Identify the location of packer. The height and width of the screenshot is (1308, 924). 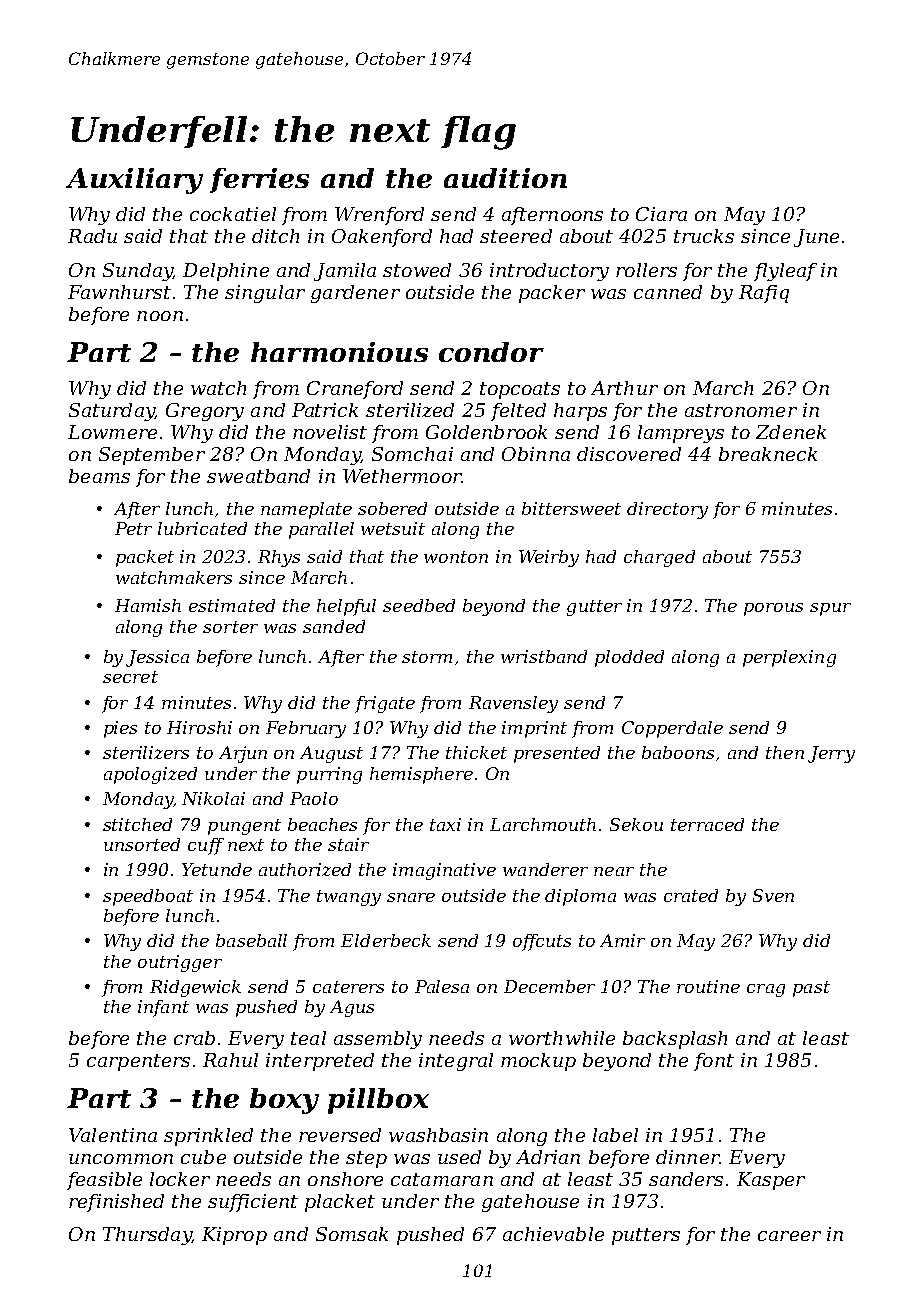
(552, 294).
